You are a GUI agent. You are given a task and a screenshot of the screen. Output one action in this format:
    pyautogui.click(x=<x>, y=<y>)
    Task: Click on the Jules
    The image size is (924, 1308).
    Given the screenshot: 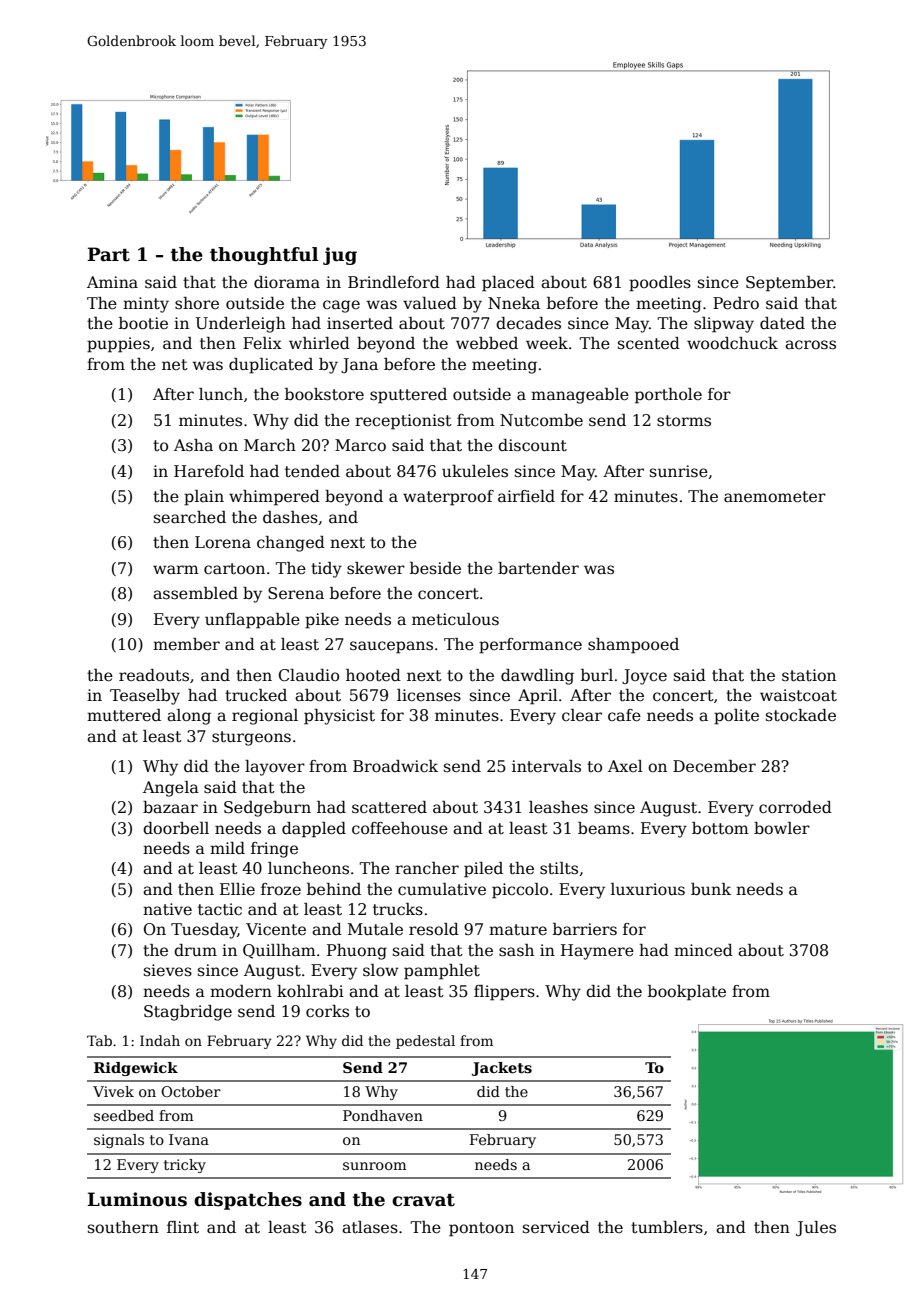 What is the action you would take?
    pyautogui.click(x=816, y=1228)
